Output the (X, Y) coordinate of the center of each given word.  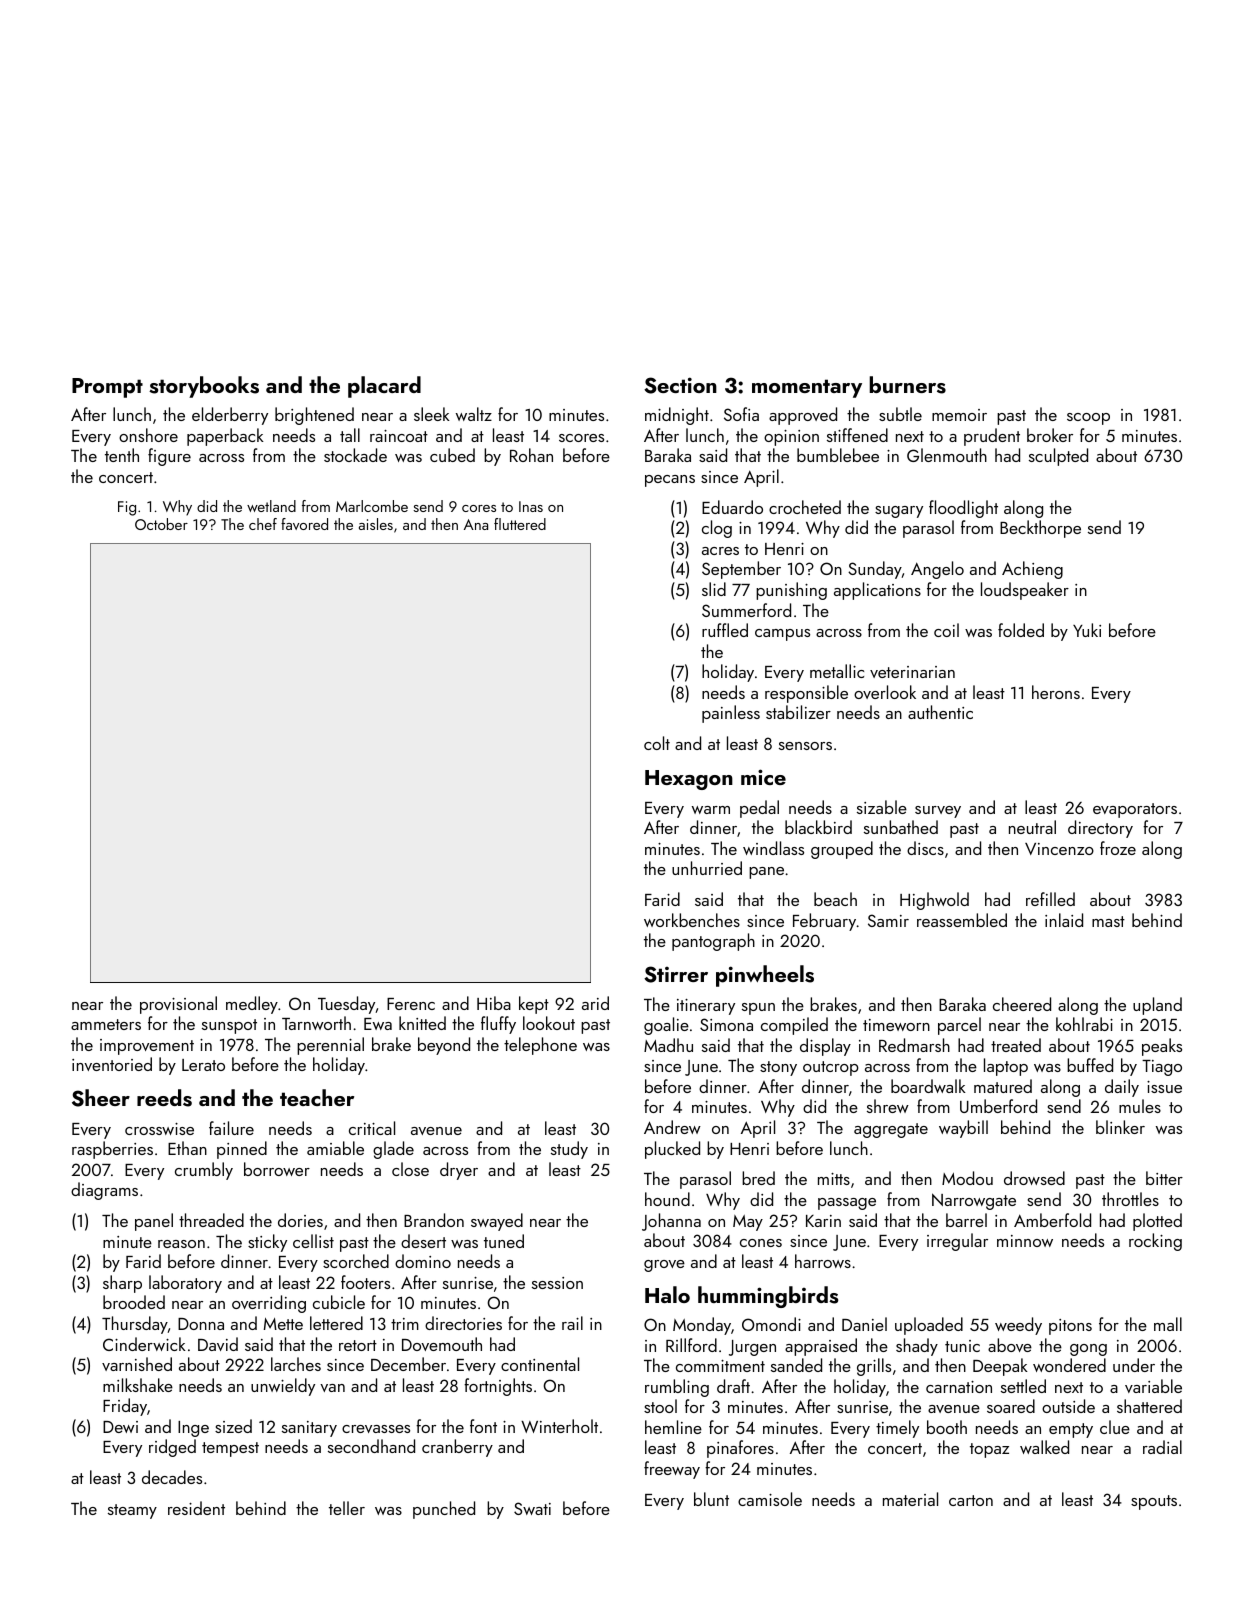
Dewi (120, 1427)
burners (907, 385)
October (161, 524)
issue (1164, 1087)
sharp (122, 1284)
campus (782, 635)
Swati (532, 1508)
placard (384, 387)
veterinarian (912, 672)
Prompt (107, 388)
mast (1108, 921)
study (569, 1150)
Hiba (494, 1003)
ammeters (106, 1024)
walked (1044, 1447)
